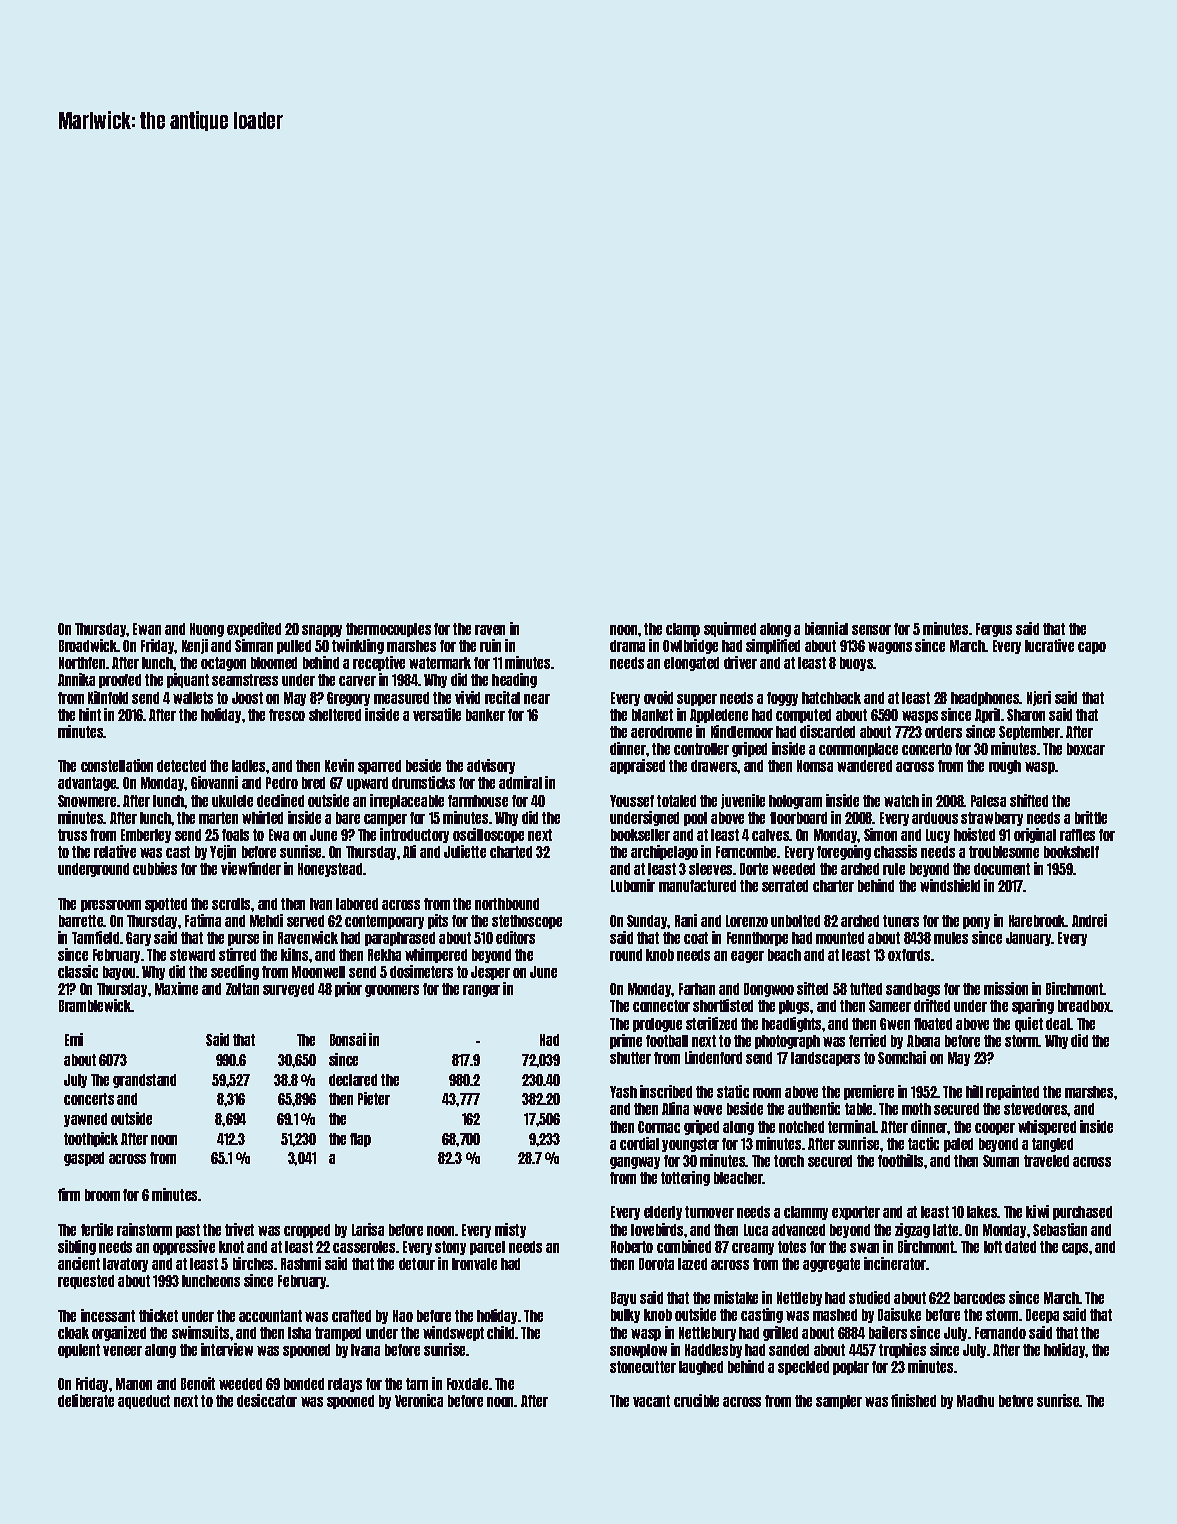 The image size is (1177, 1524). What do you see at coordinates (982, 1212) in the image?
I see `lakes` at bounding box center [982, 1212].
